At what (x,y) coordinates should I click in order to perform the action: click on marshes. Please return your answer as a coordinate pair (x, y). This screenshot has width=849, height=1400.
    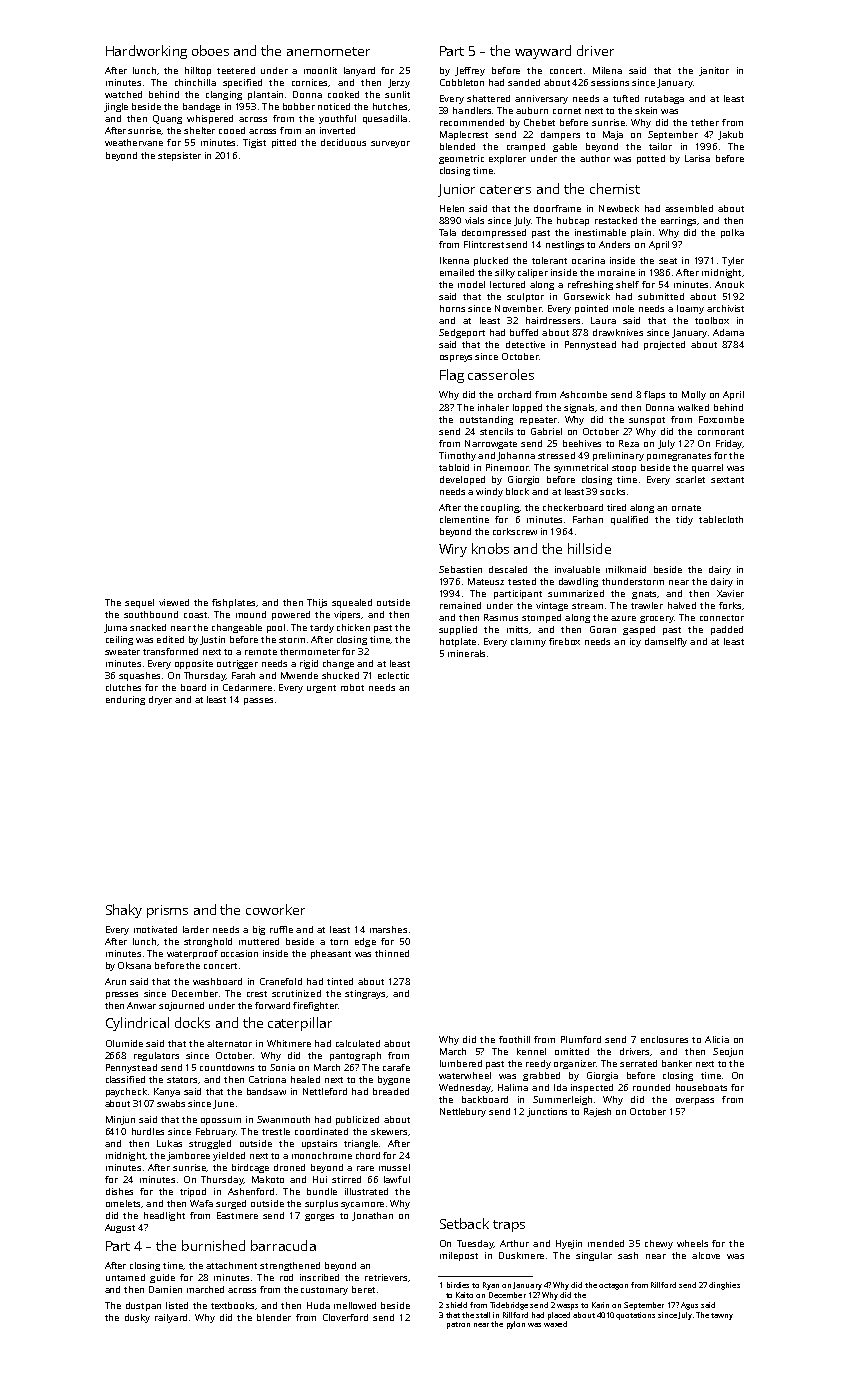
    Looking at the image, I should click on (388, 929).
